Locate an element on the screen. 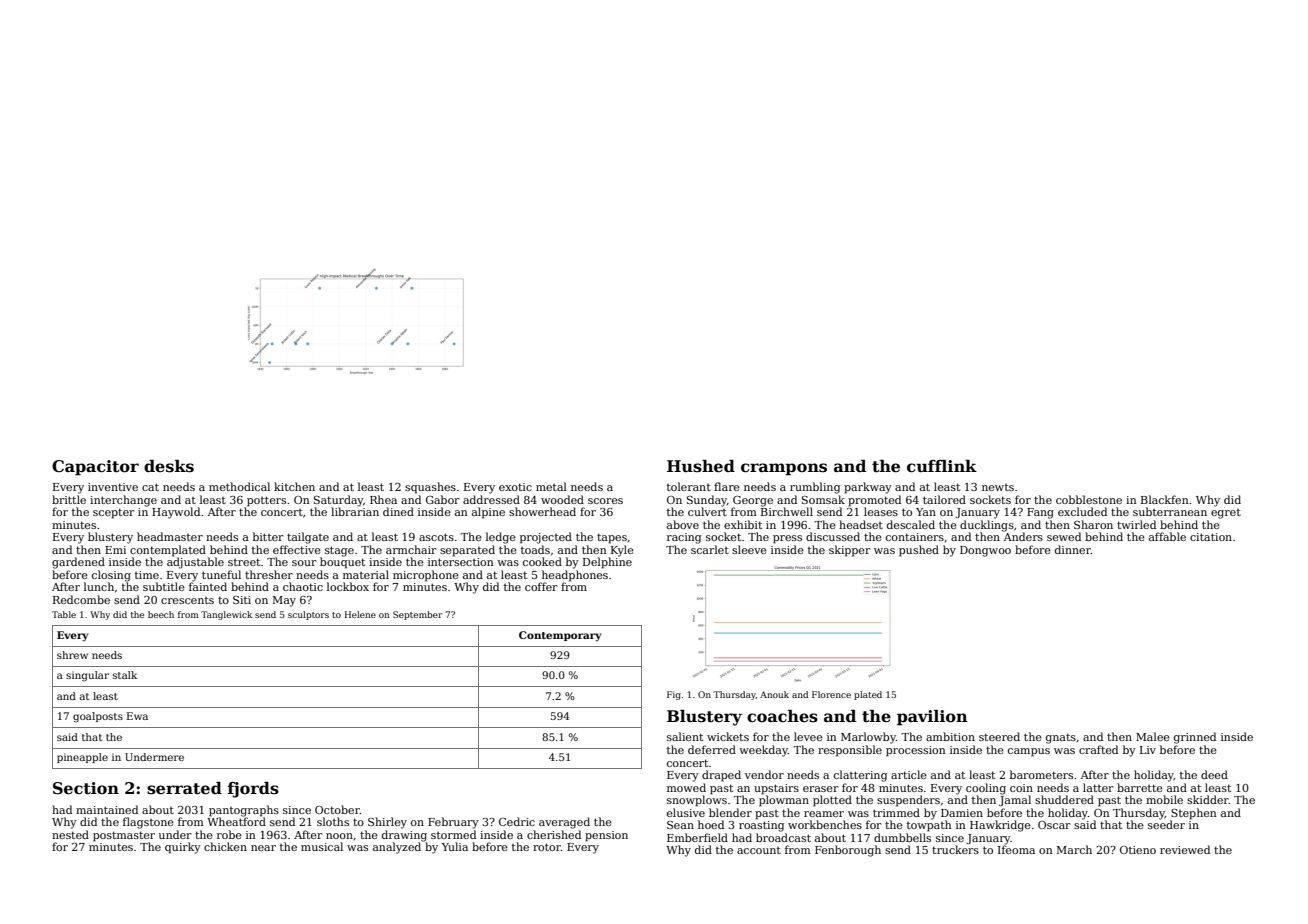 This screenshot has height=924, width=1308. dinner is located at coordinates (1073, 549).
